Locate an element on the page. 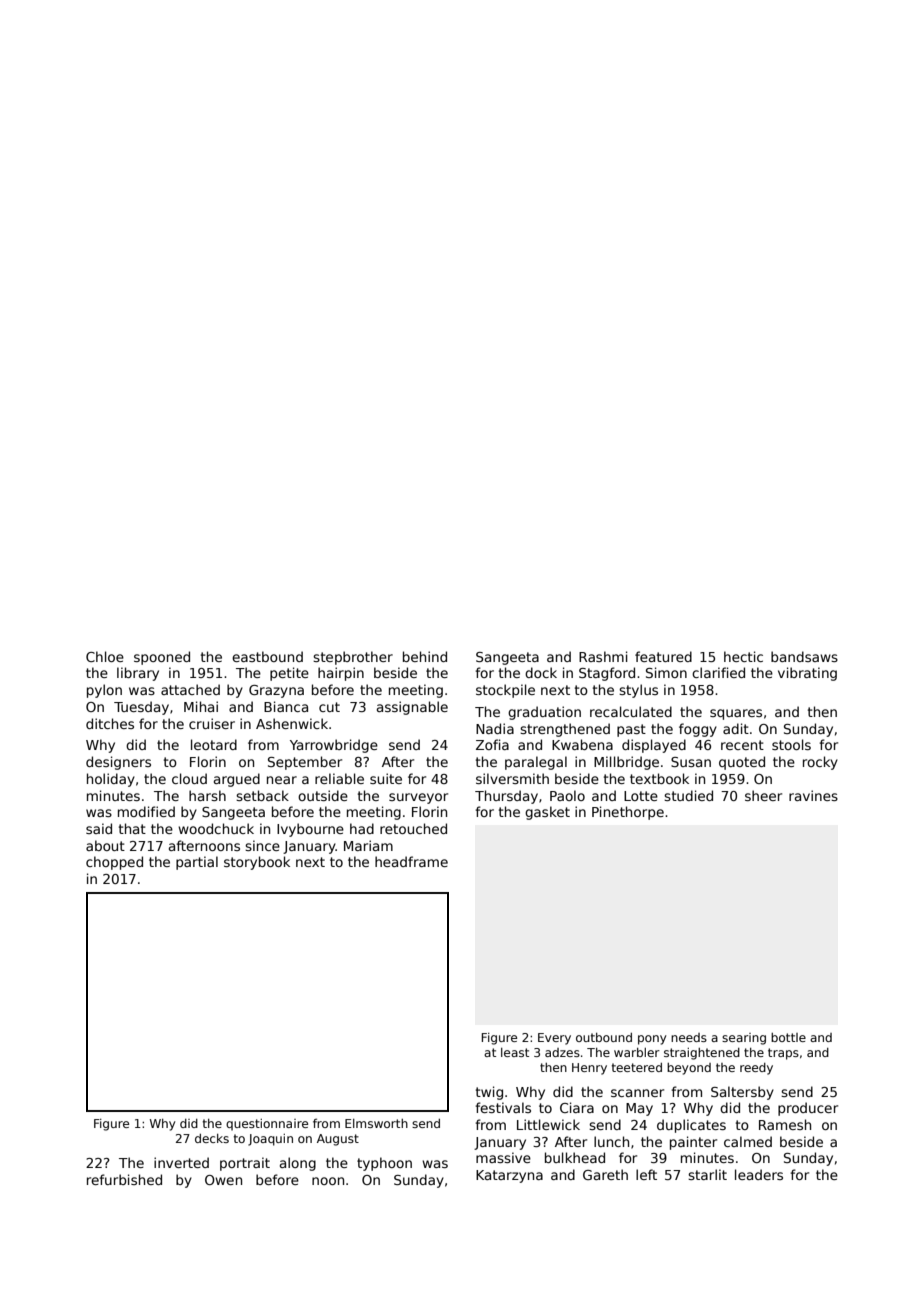 The width and height of the image is (924, 1308). questionnaire is located at coordinates (267, 1125).
